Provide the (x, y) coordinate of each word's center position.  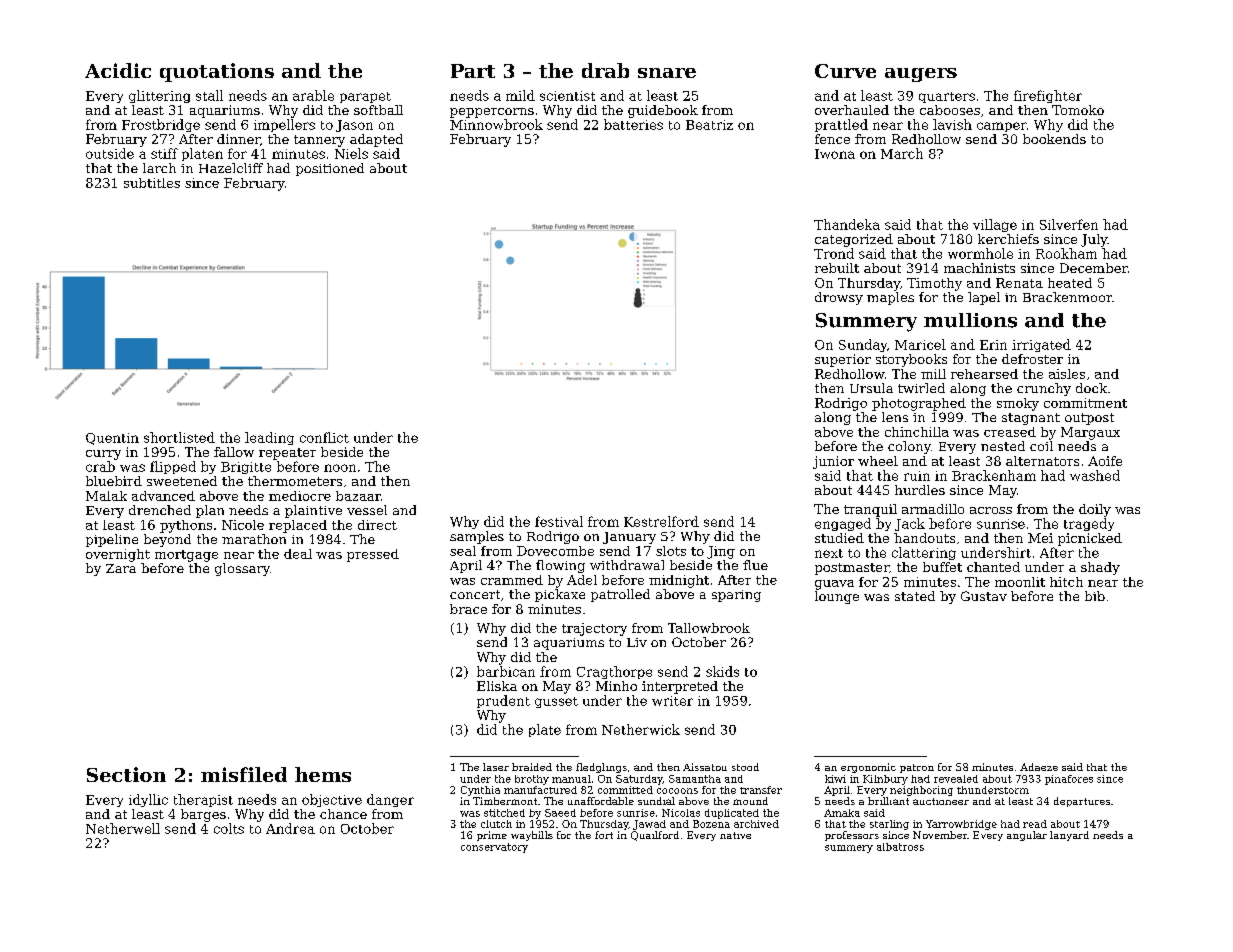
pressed (373, 555)
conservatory (494, 848)
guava (834, 585)
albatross (900, 847)
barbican (506, 671)
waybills (532, 836)
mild (520, 95)
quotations (217, 72)
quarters (947, 97)
